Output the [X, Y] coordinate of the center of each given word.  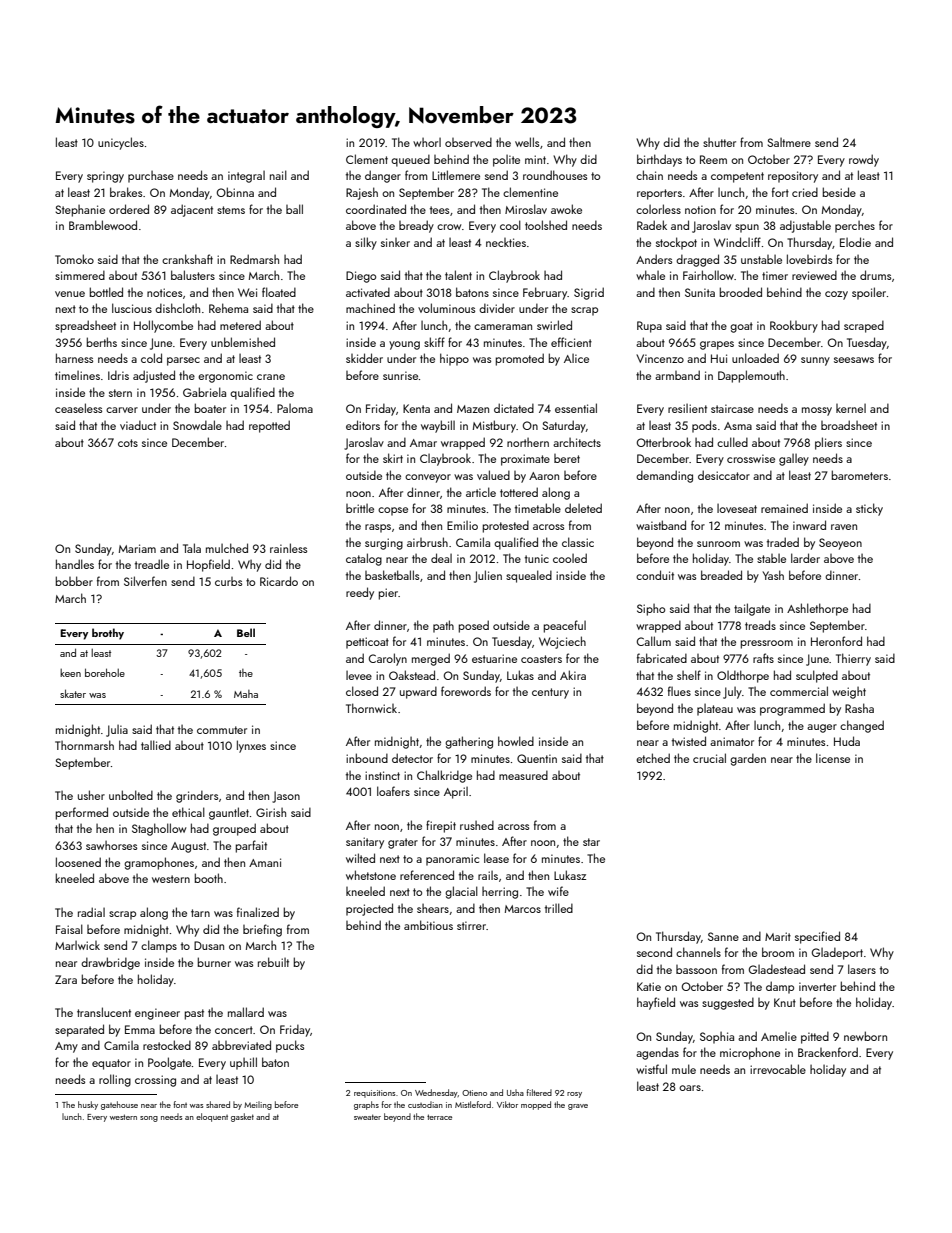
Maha [246, 694]
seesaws [854, 360]
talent [458, 275]
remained [784, 508]
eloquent [212, 1117]
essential [576, 408]
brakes [126, 192]
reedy [360, 593]
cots [128, 443]
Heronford [836, 641]
